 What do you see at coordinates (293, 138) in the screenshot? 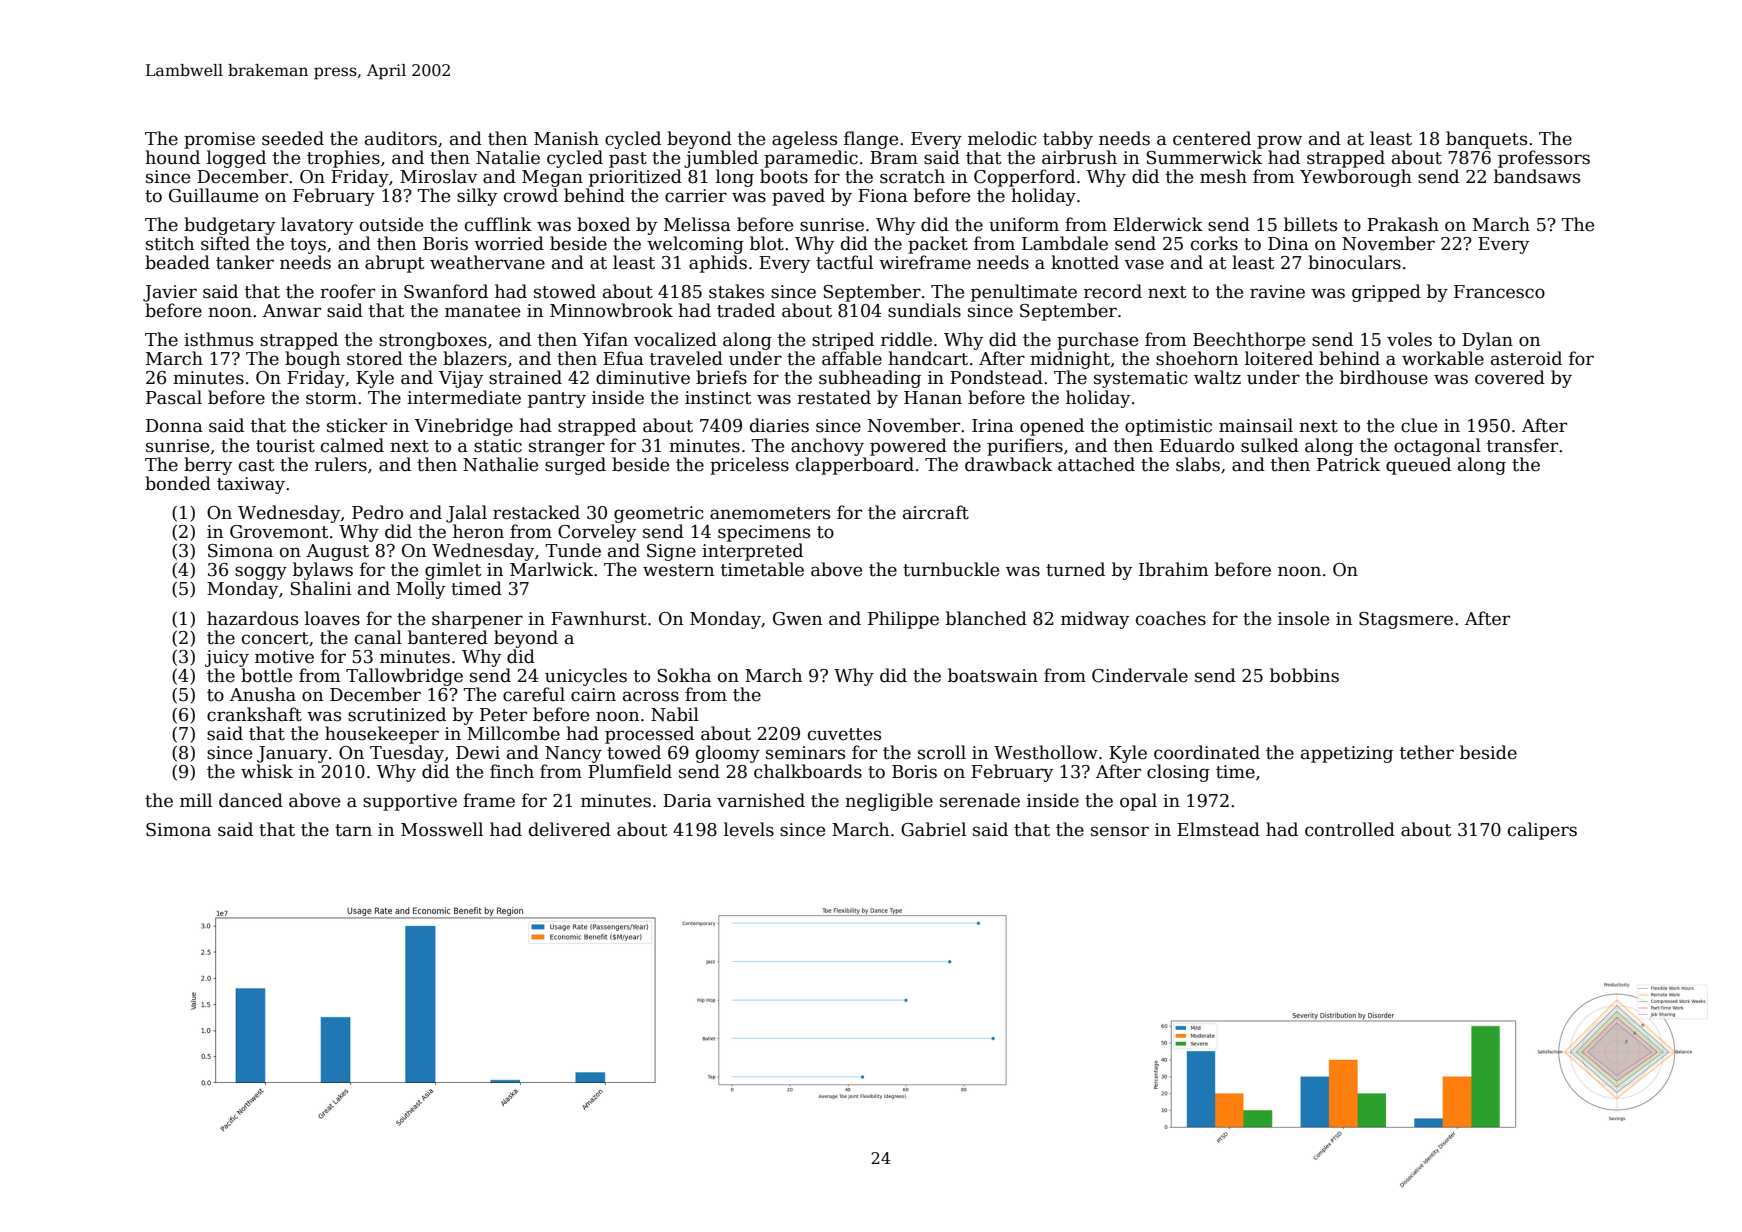
I see `seeded` at bounding box center [293, 138].
